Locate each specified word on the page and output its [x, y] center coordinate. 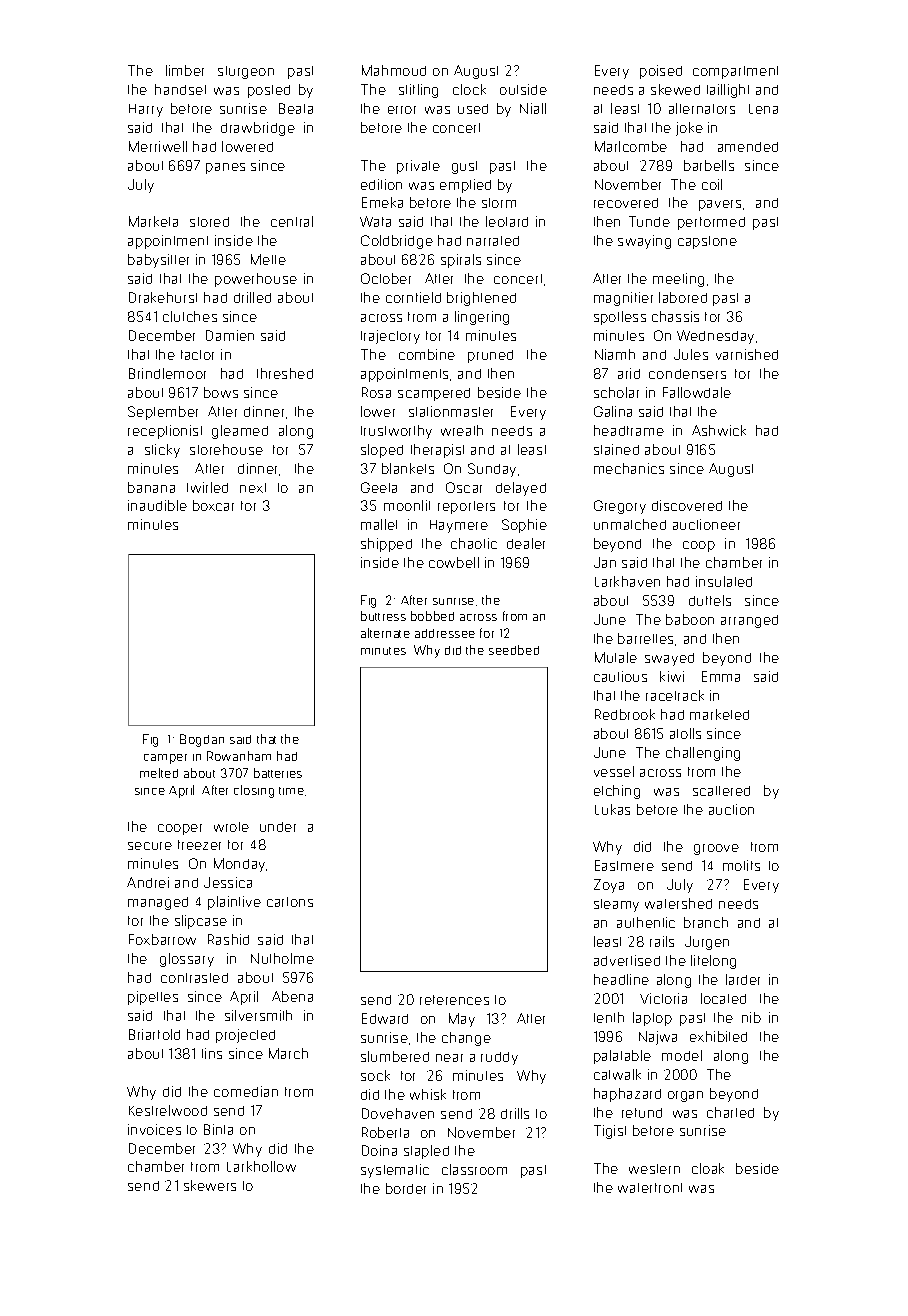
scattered [721, 791]
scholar [616, 392]
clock [469, 89]
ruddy [499, 1058]
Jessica [228, 882]
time [291, 791]
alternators [702, 108]
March [288, 1053]
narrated [493, 241]
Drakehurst [163, 297]
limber [185, 70]
